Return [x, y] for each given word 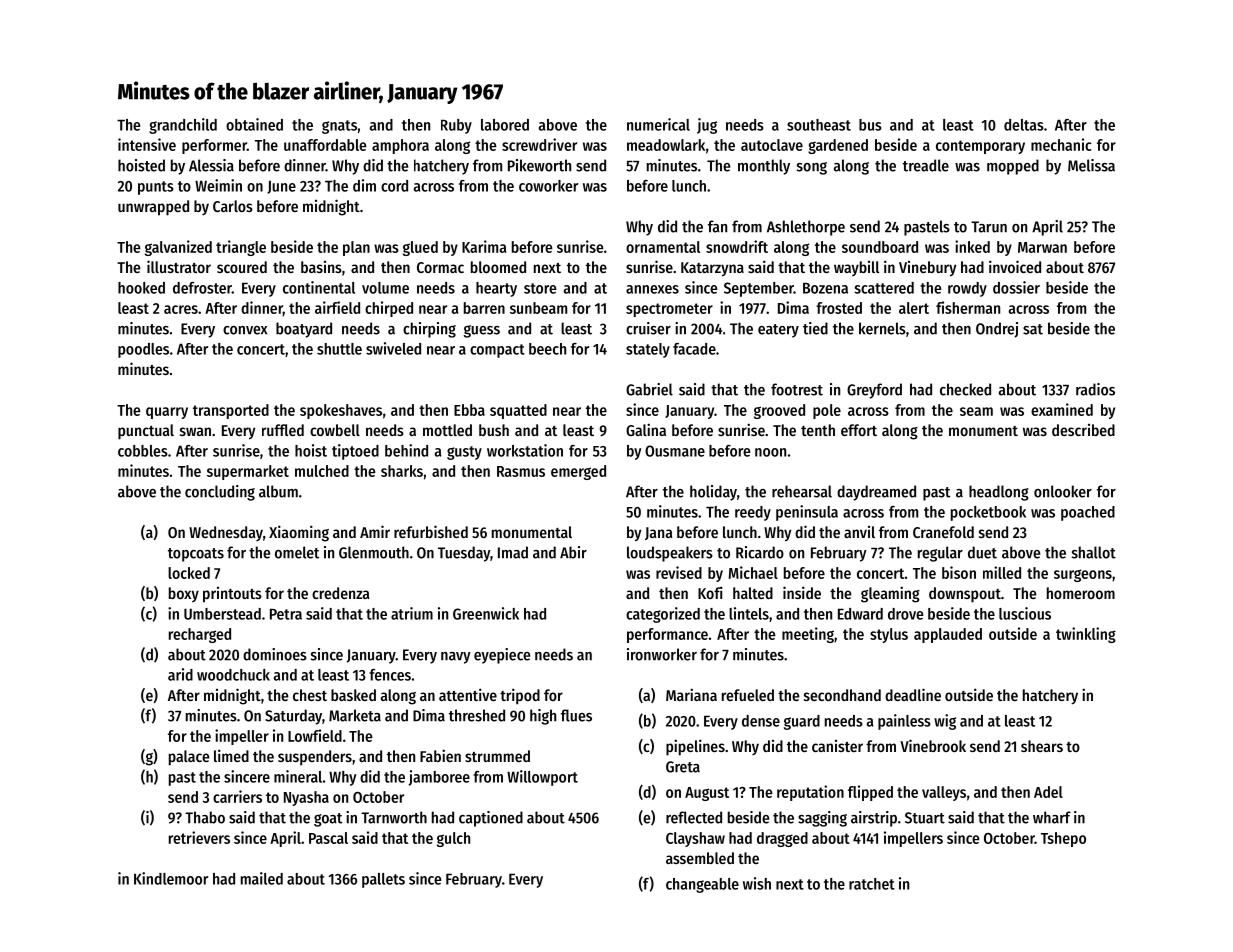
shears [1042, 746]
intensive [147, 144]
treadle [926, 165]
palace [189, 758]
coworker [548, 186]
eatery [778, 331]
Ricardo [760, 552]
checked [965, 389]
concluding [220, 493]
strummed [497, 756]
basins [321, 267]
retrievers [199, 837]
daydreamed [876, 493]
